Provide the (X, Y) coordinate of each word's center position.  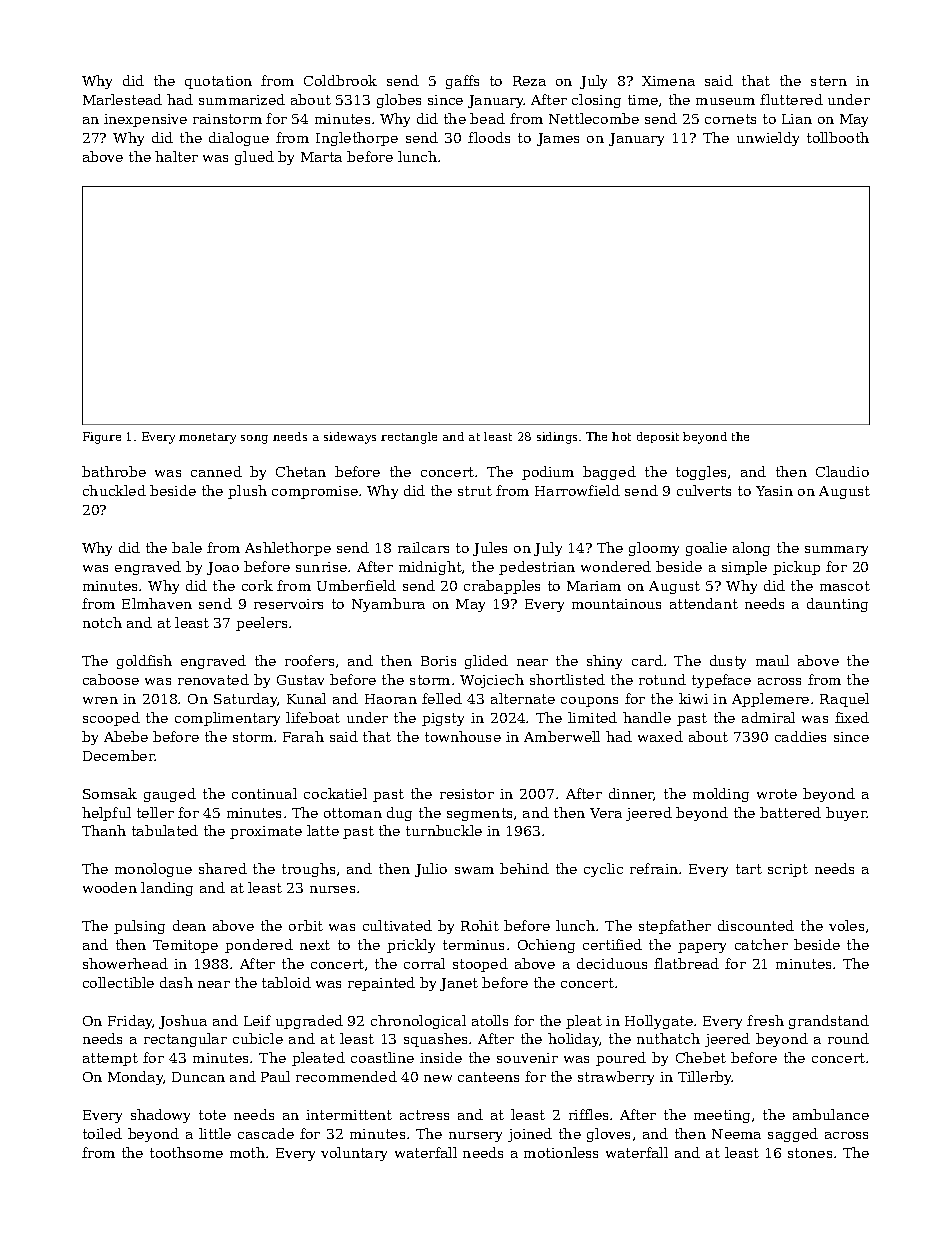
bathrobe (114, 471)
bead (487, 118)
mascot (845, 586)
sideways (350, 438)
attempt (110, 1059)
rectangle (409, 438)
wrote (777, 794)
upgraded (309, 1022)
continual (264, 793)
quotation (218, 82)
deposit (658, 437)
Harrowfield (577, 490)
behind (524, 868)
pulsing (139, 927)
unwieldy (768, 139)
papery (702, 948)
